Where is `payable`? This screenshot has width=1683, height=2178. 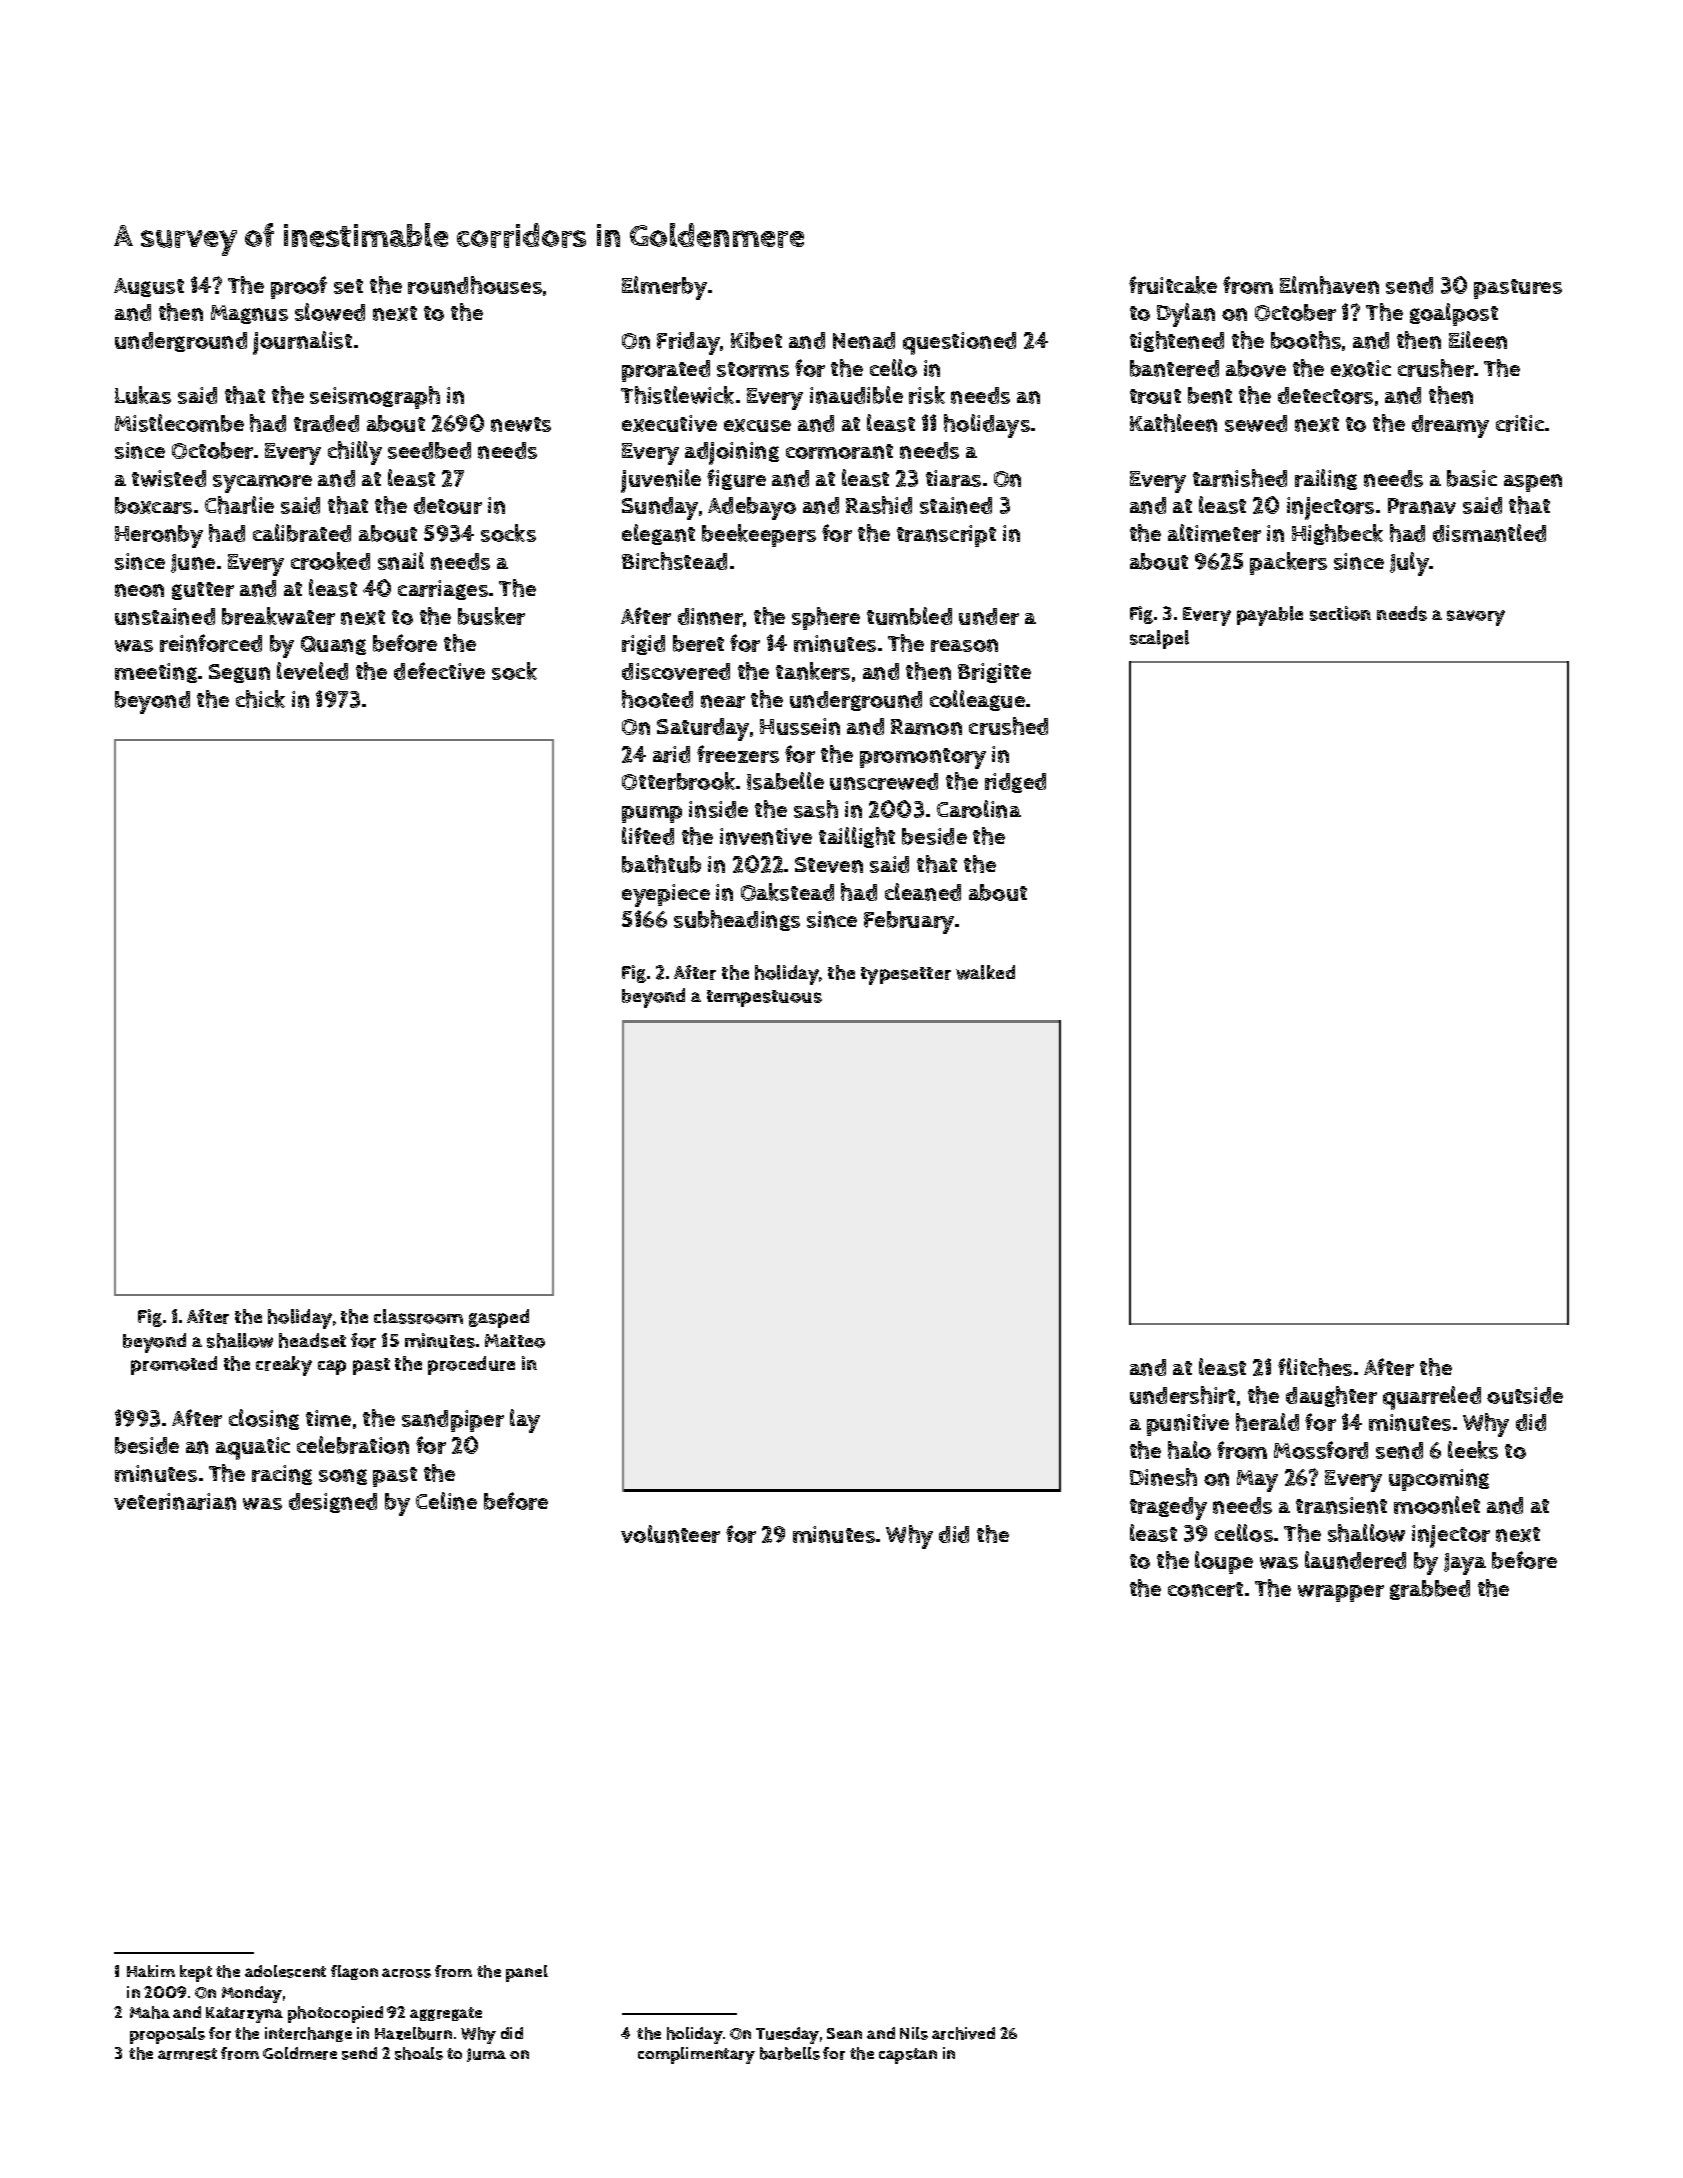
payable is located at coordinates (1270, 616).
